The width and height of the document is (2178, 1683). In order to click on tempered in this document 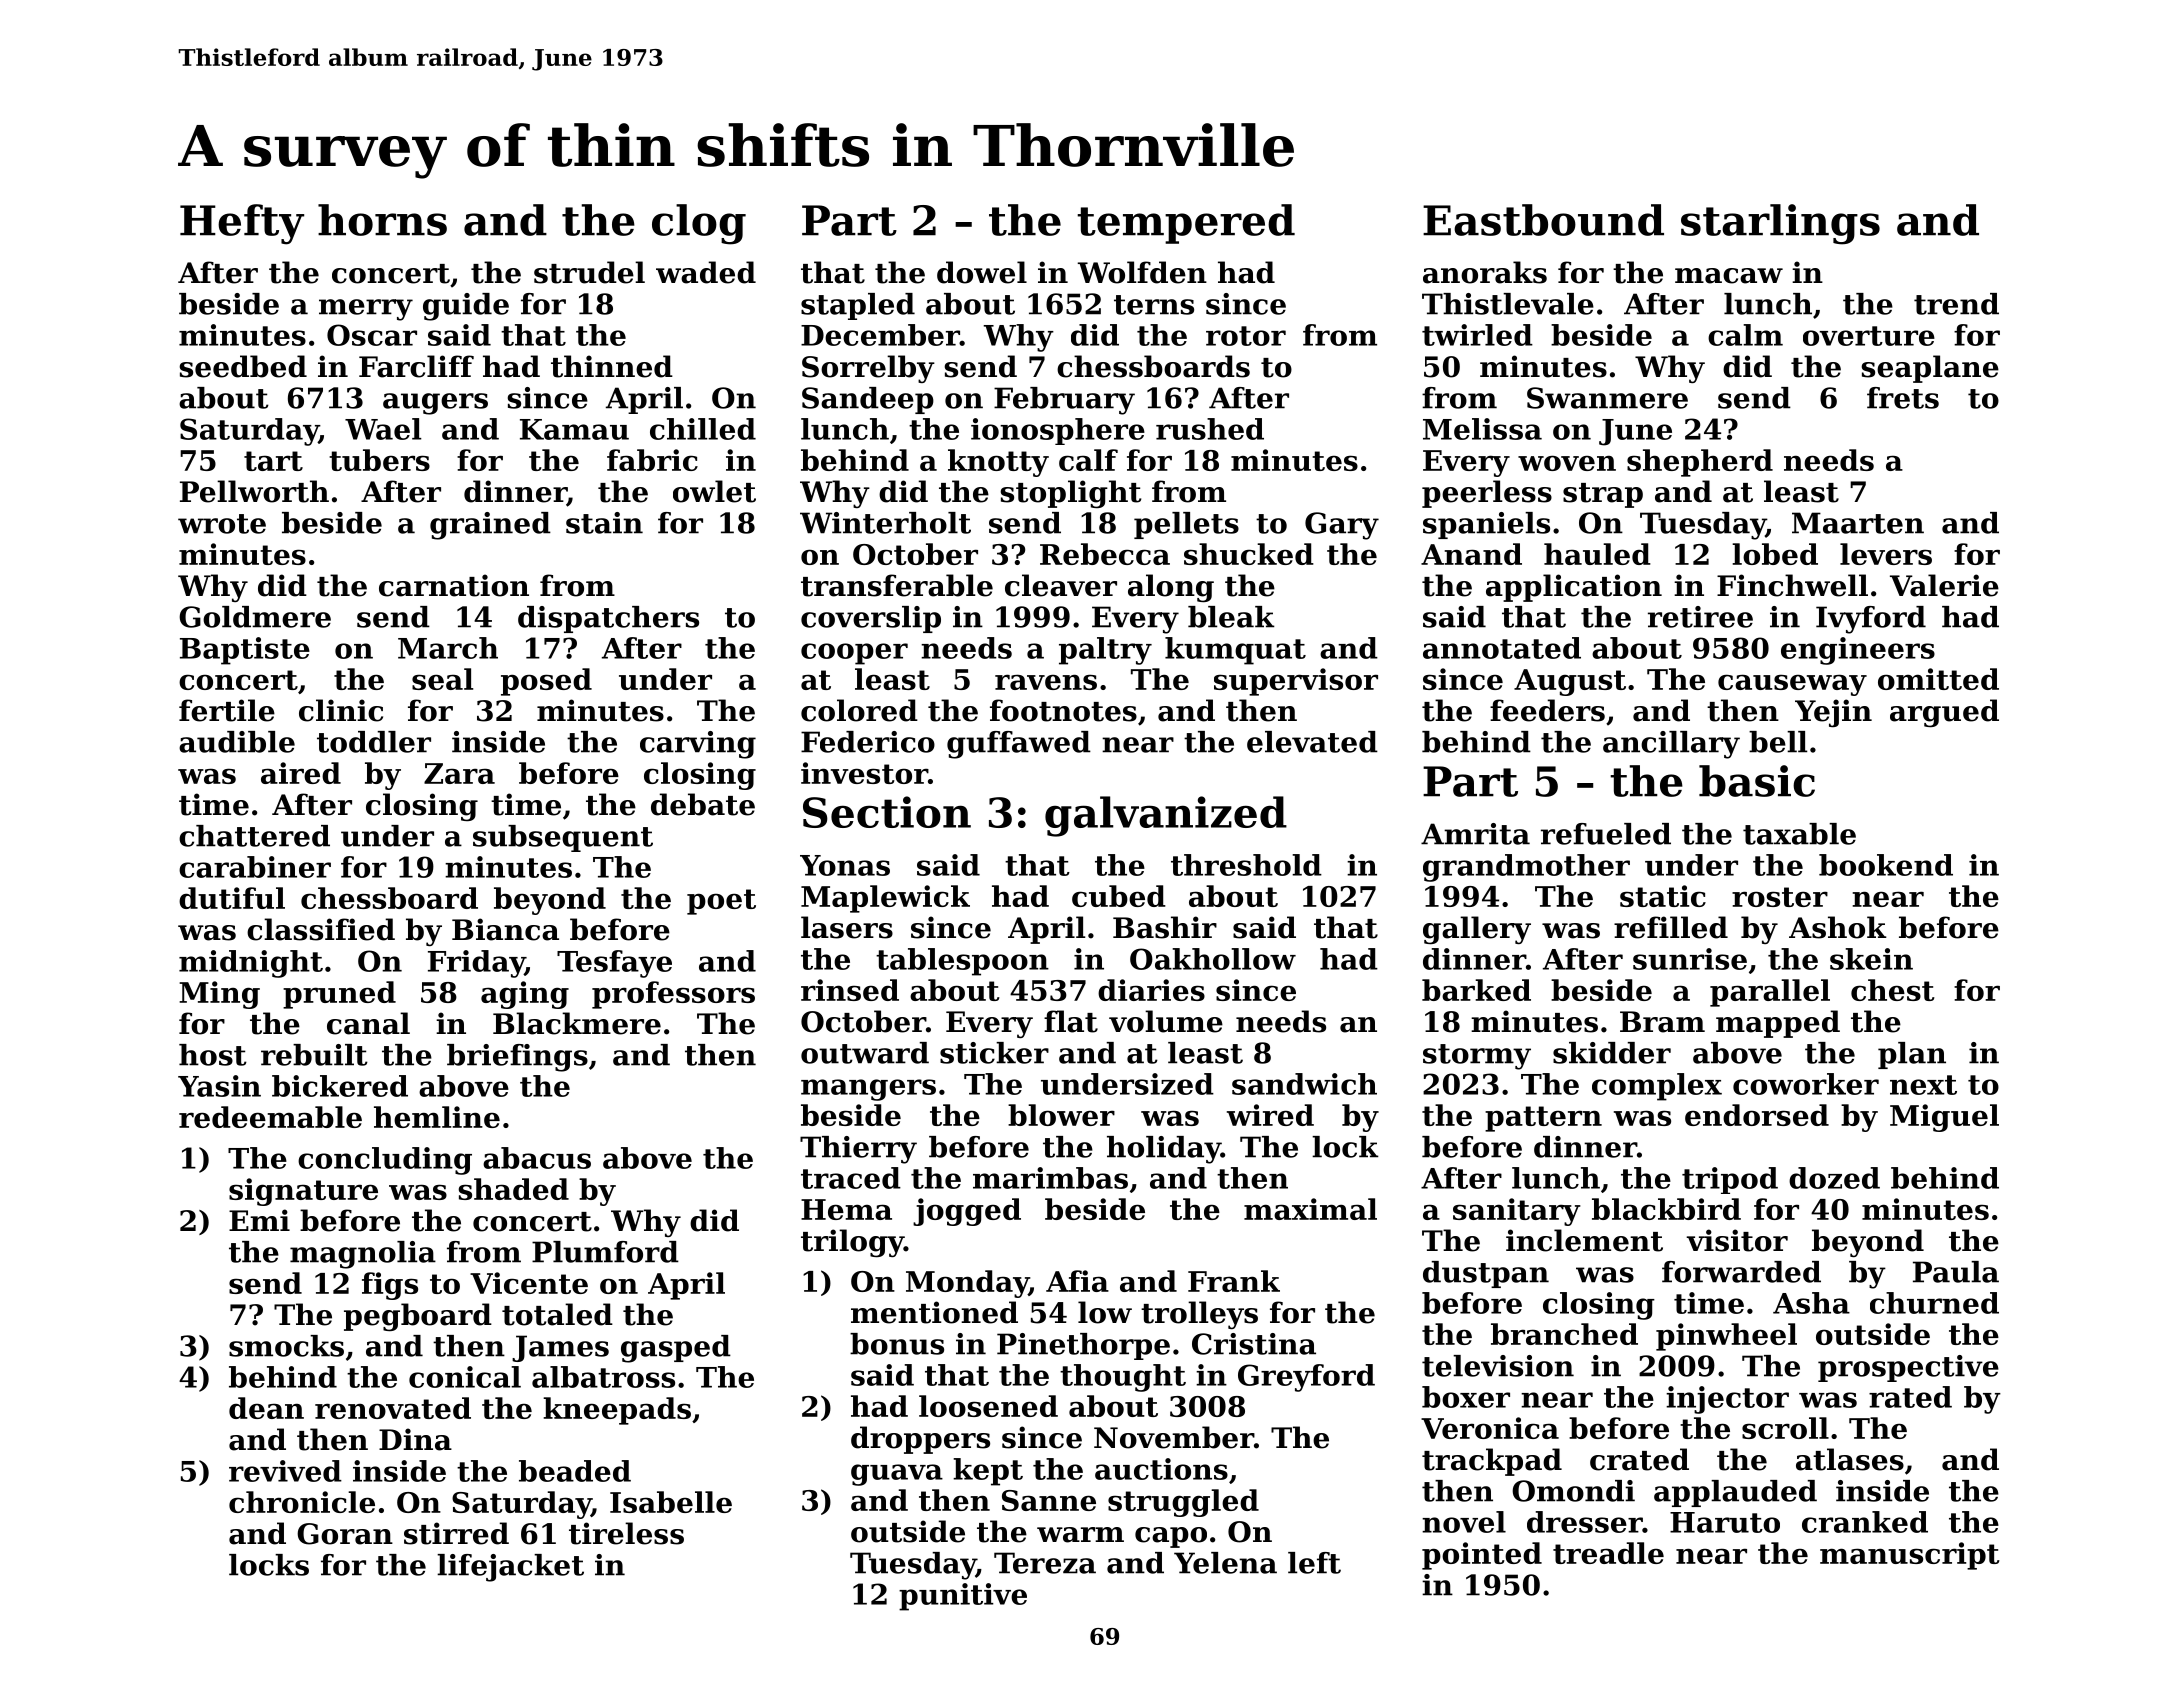, I will do `click(1186, 224)`.
